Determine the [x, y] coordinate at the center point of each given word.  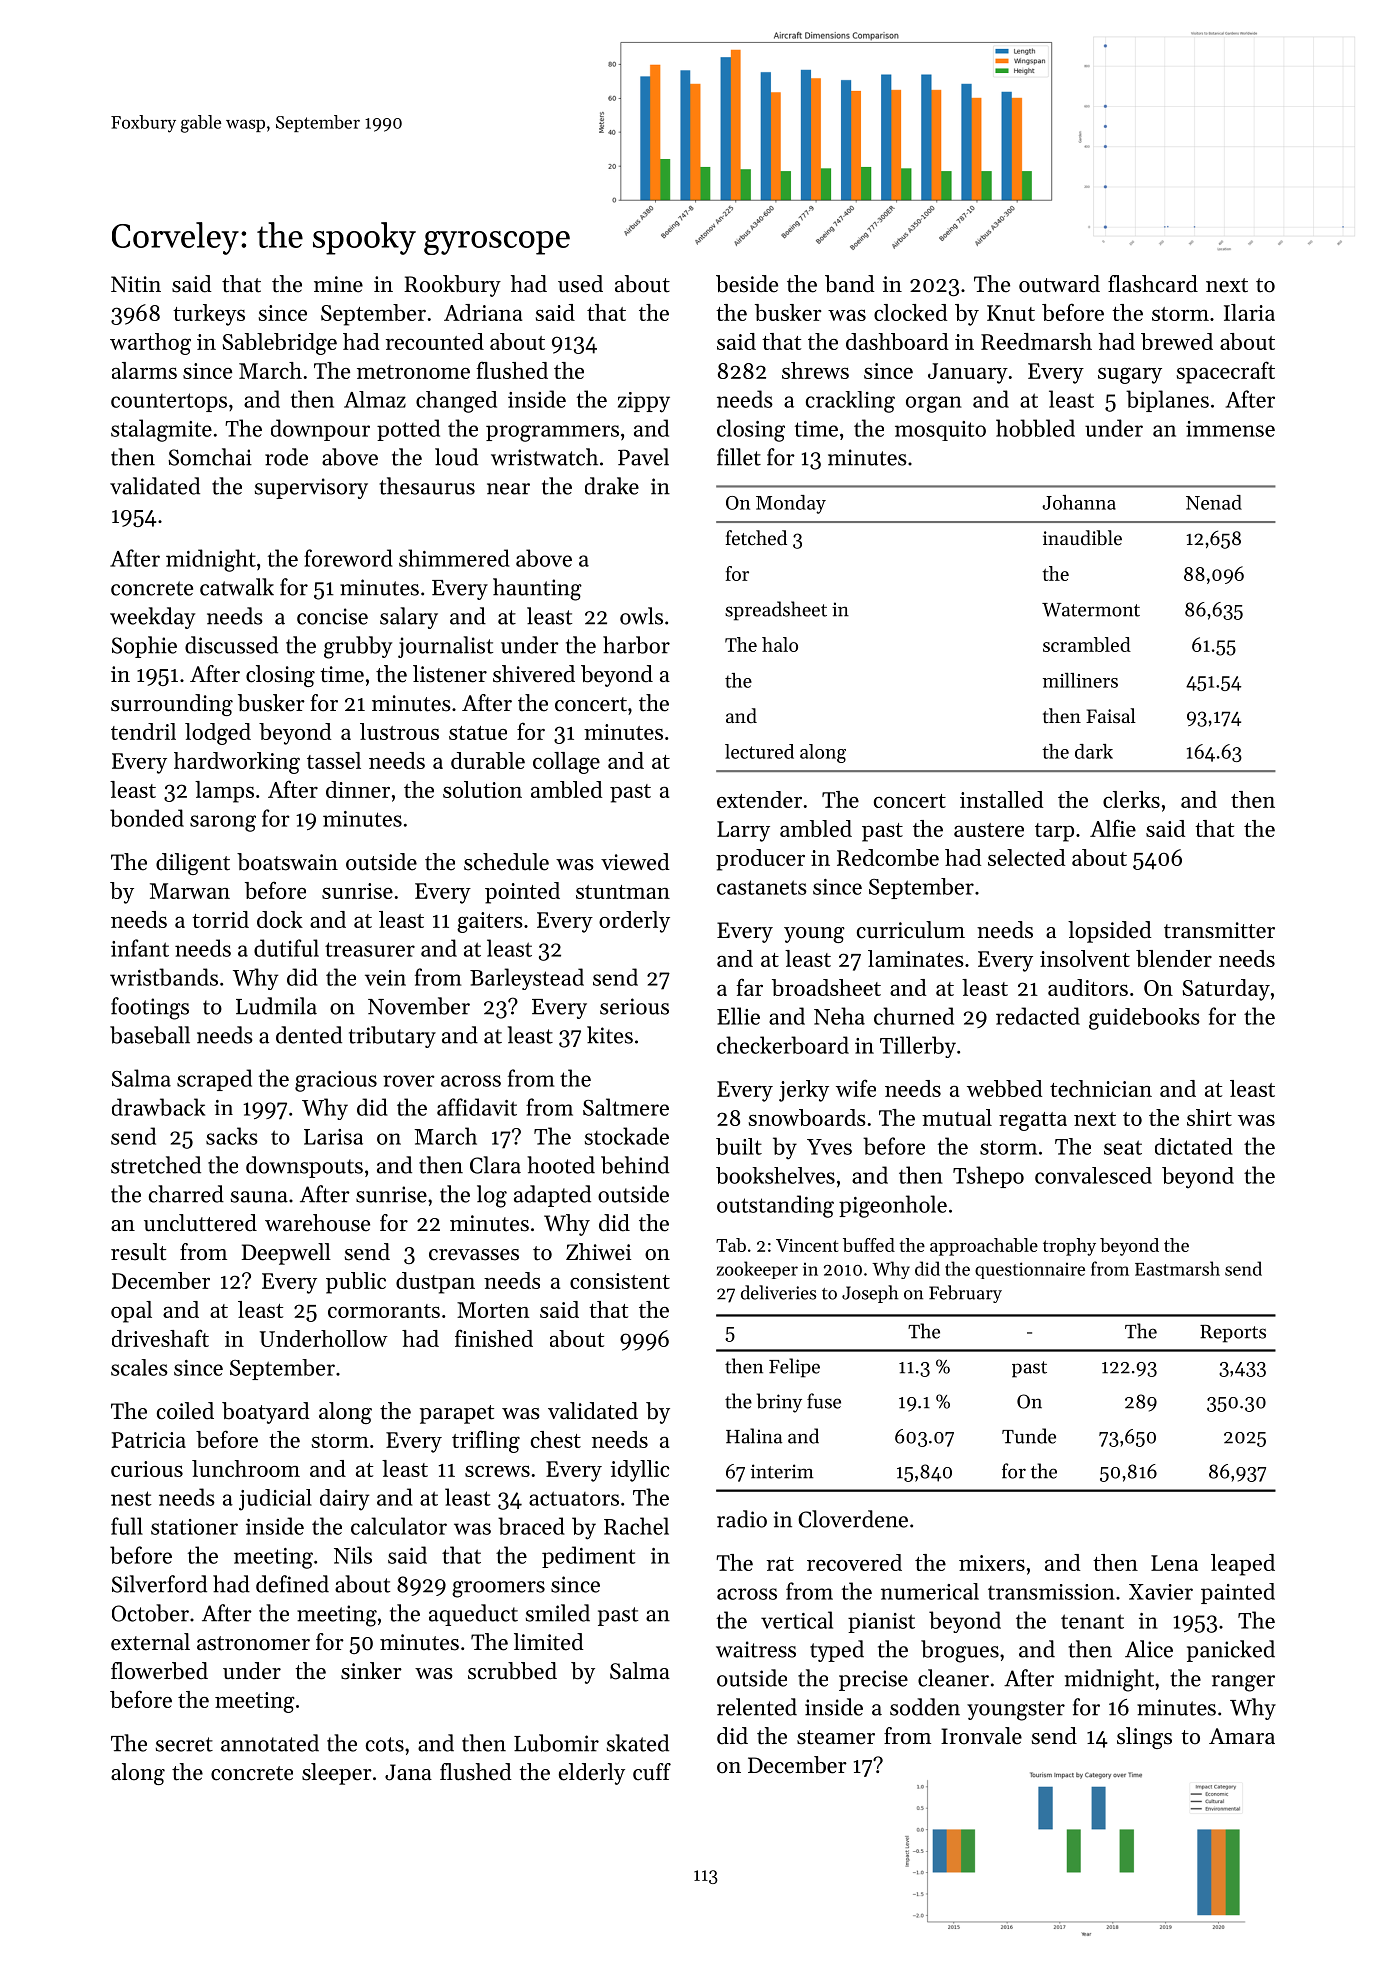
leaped [1243, 1565]
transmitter [1219, 930]
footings [150, 1008]
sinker [371, 1671]
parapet [457, 1414]
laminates [916, 958]
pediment [589, 1557]
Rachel [636, 1526]
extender [759, 799]
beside [747, 284]
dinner [358, 789]
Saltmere [626, 1107]
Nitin [136, 284]
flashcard [1153, 284]
